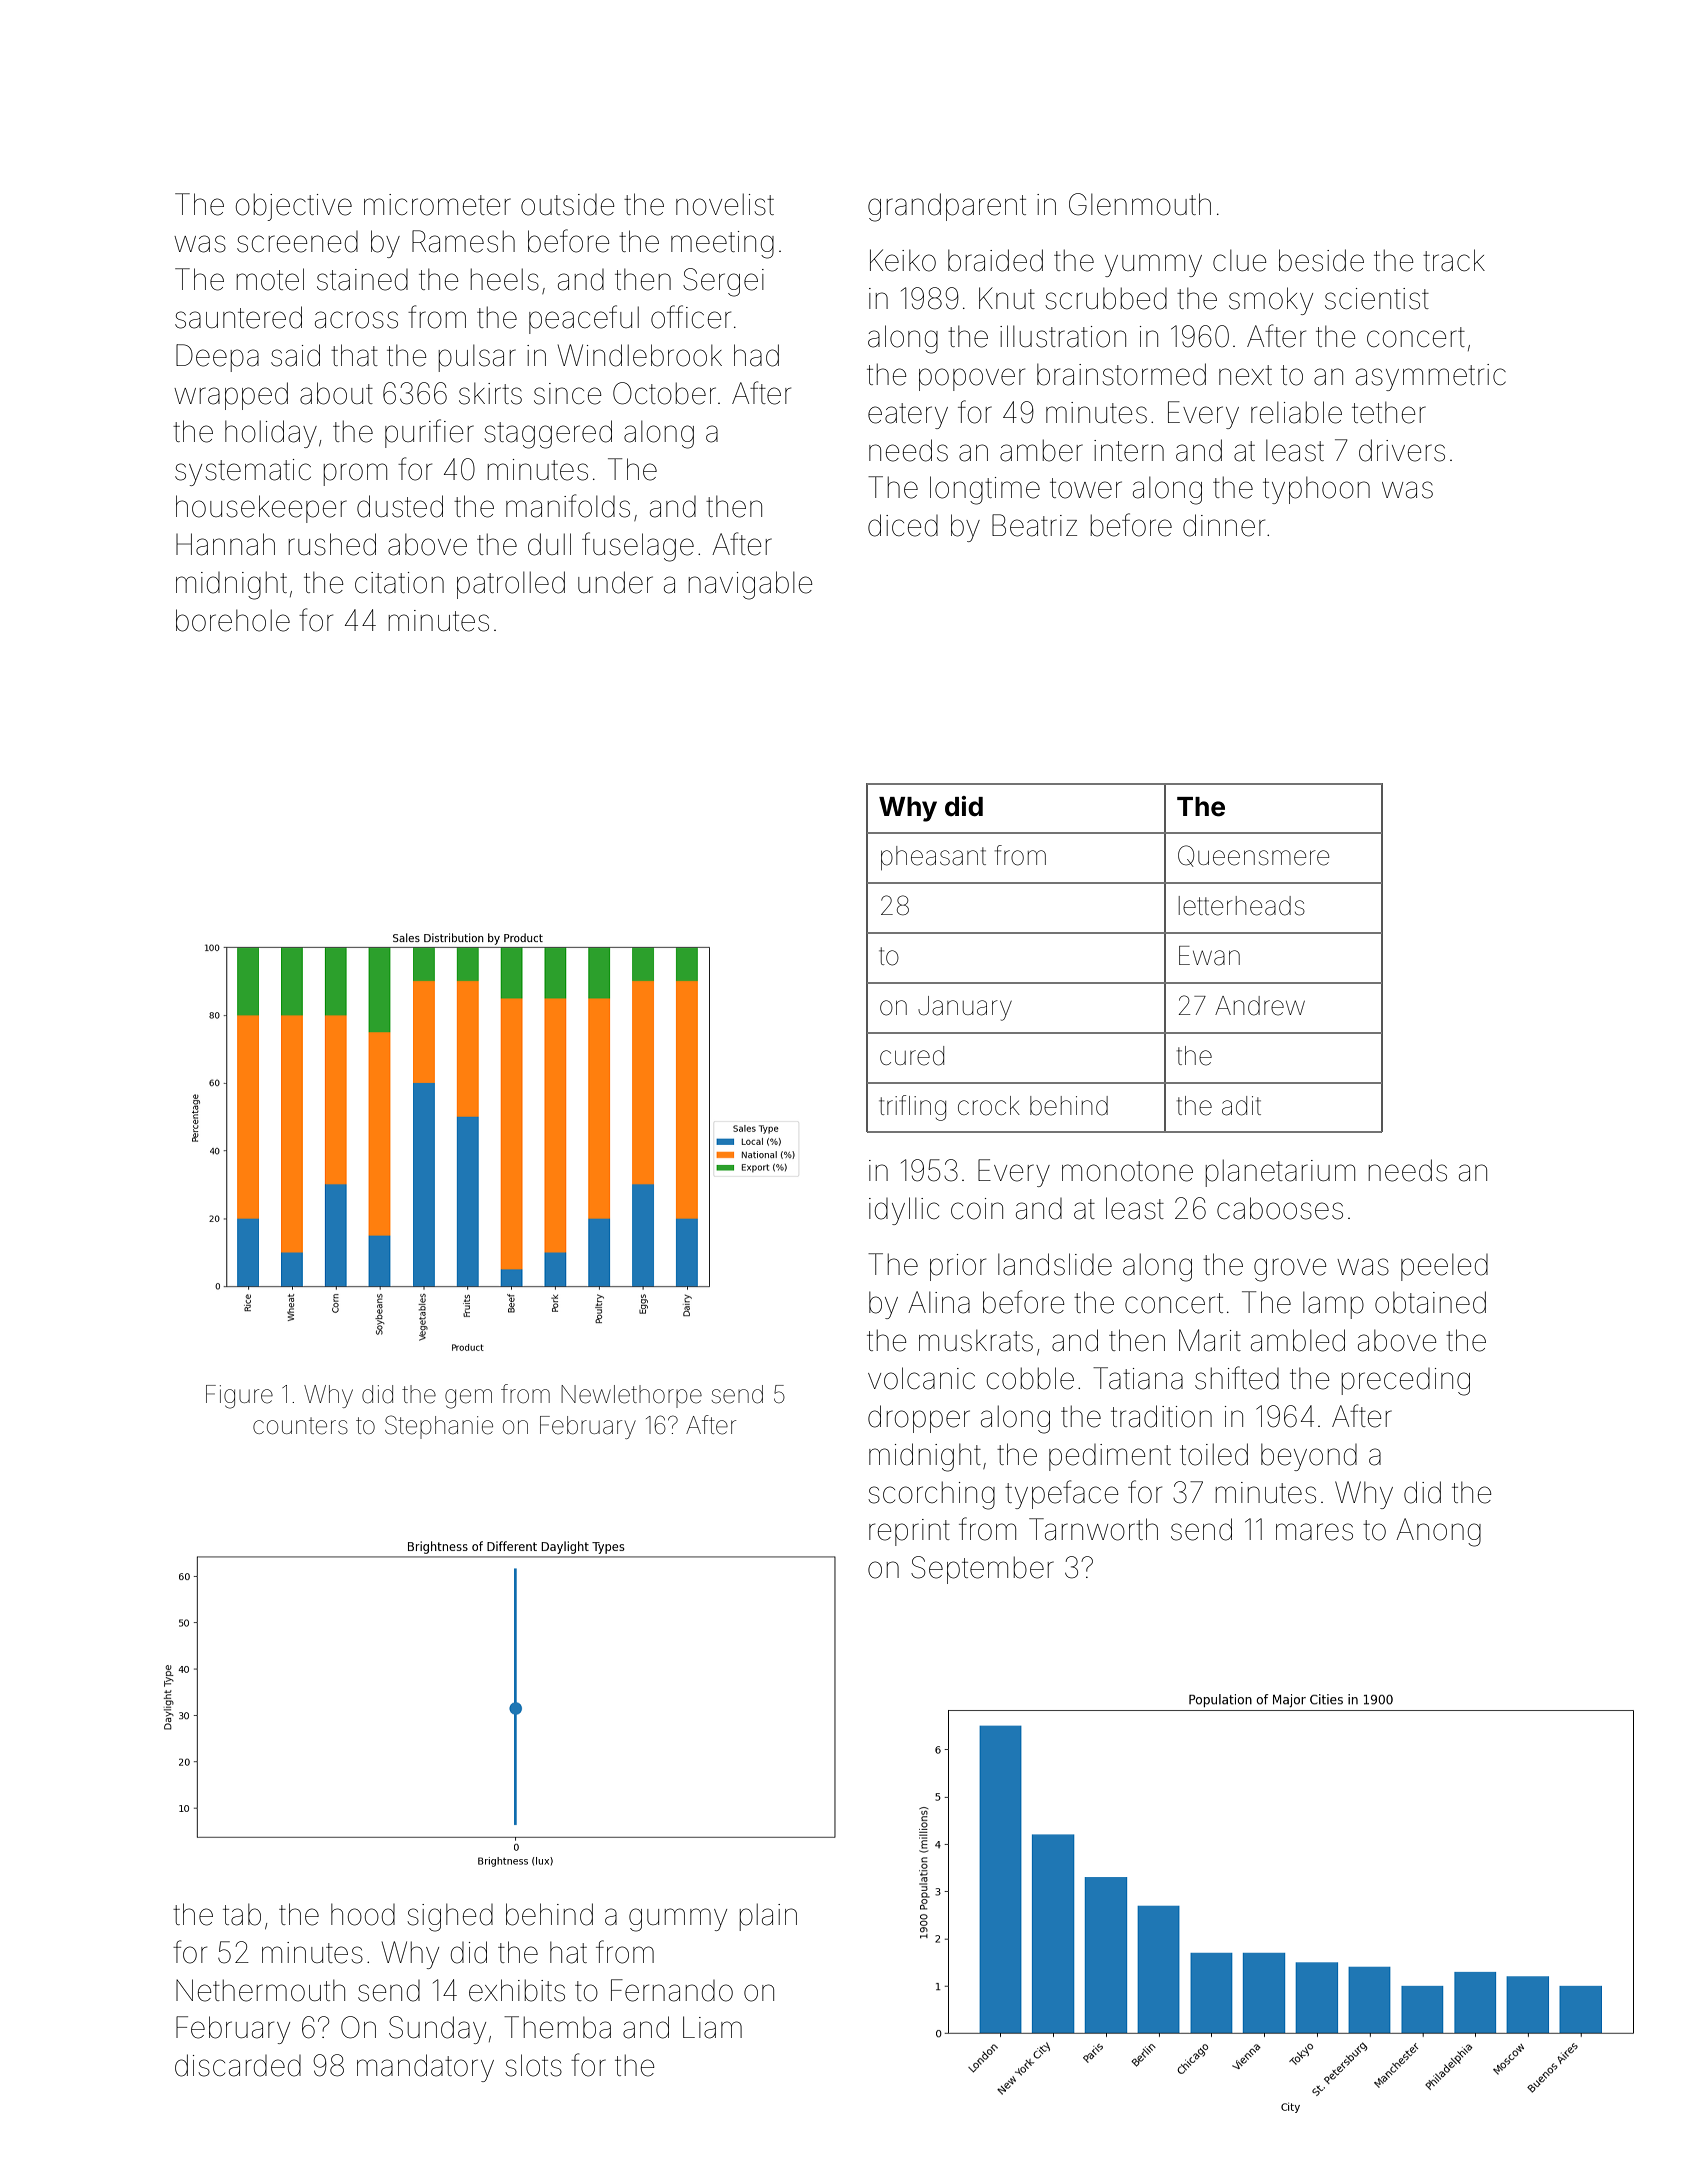 This image has width=1683, height=2178. I want to click on Newlethorpe, so click(631, 1396).
